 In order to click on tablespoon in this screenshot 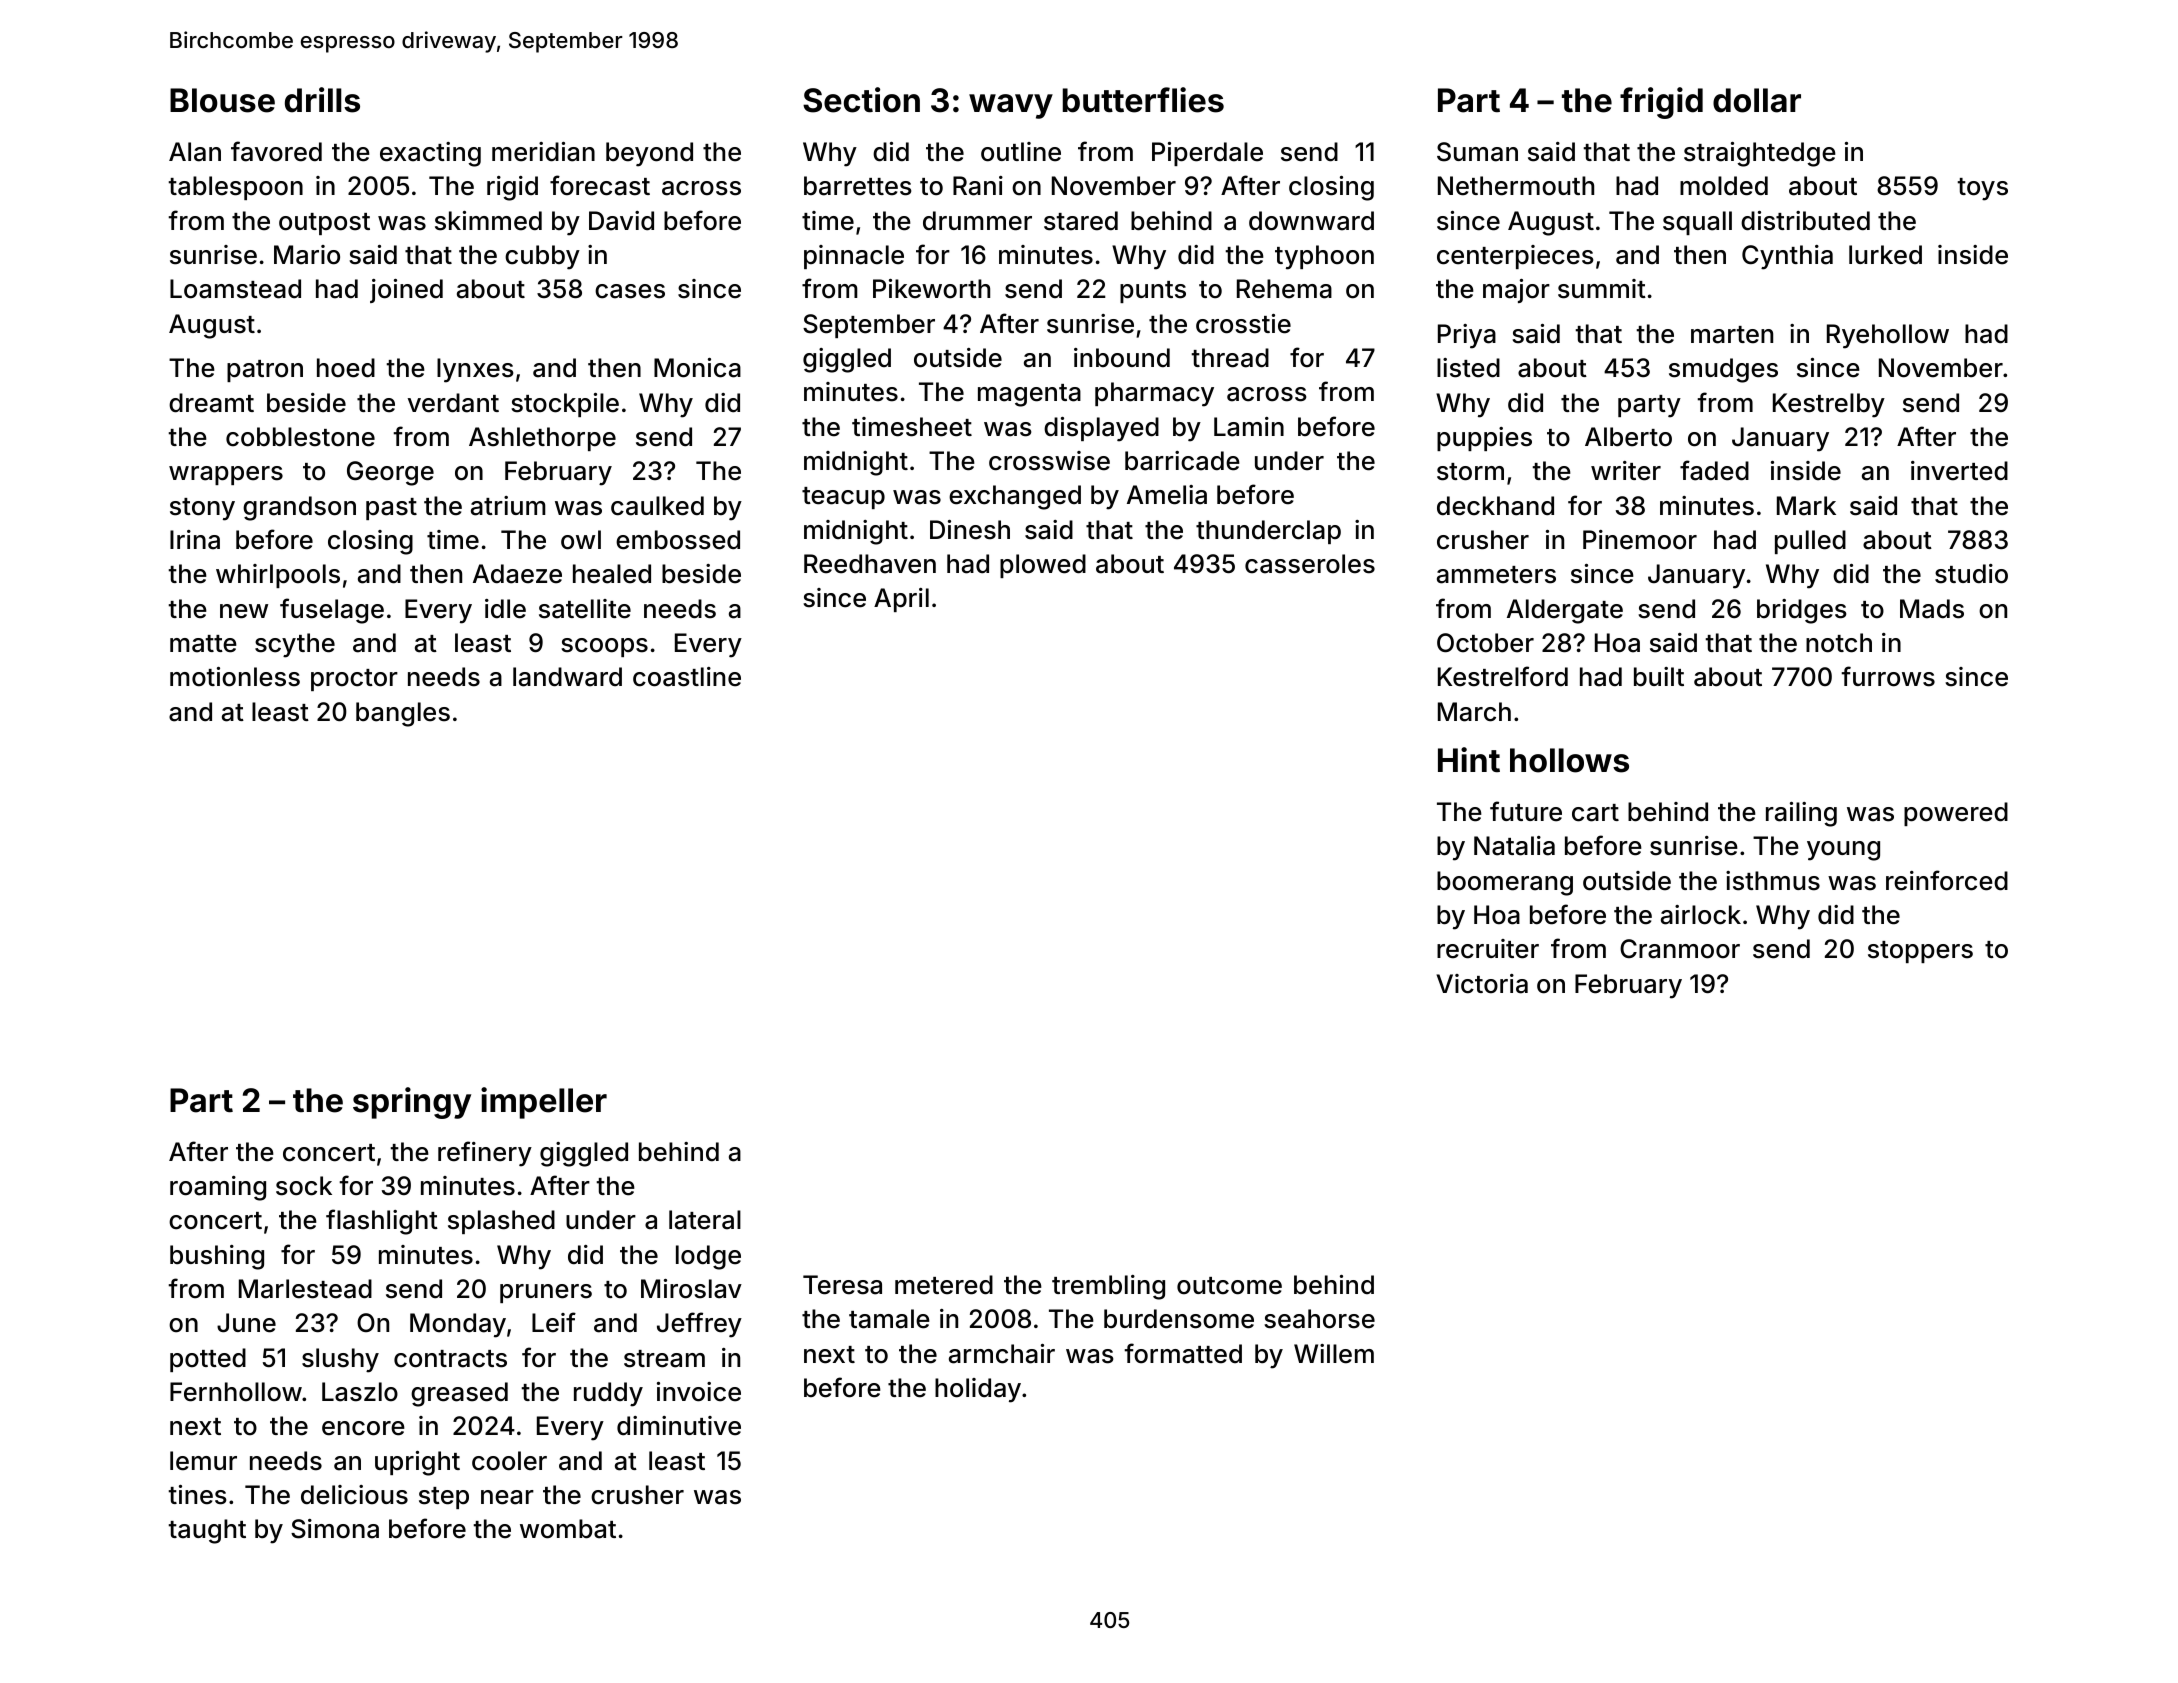, I will do `click(235, 188)`.
